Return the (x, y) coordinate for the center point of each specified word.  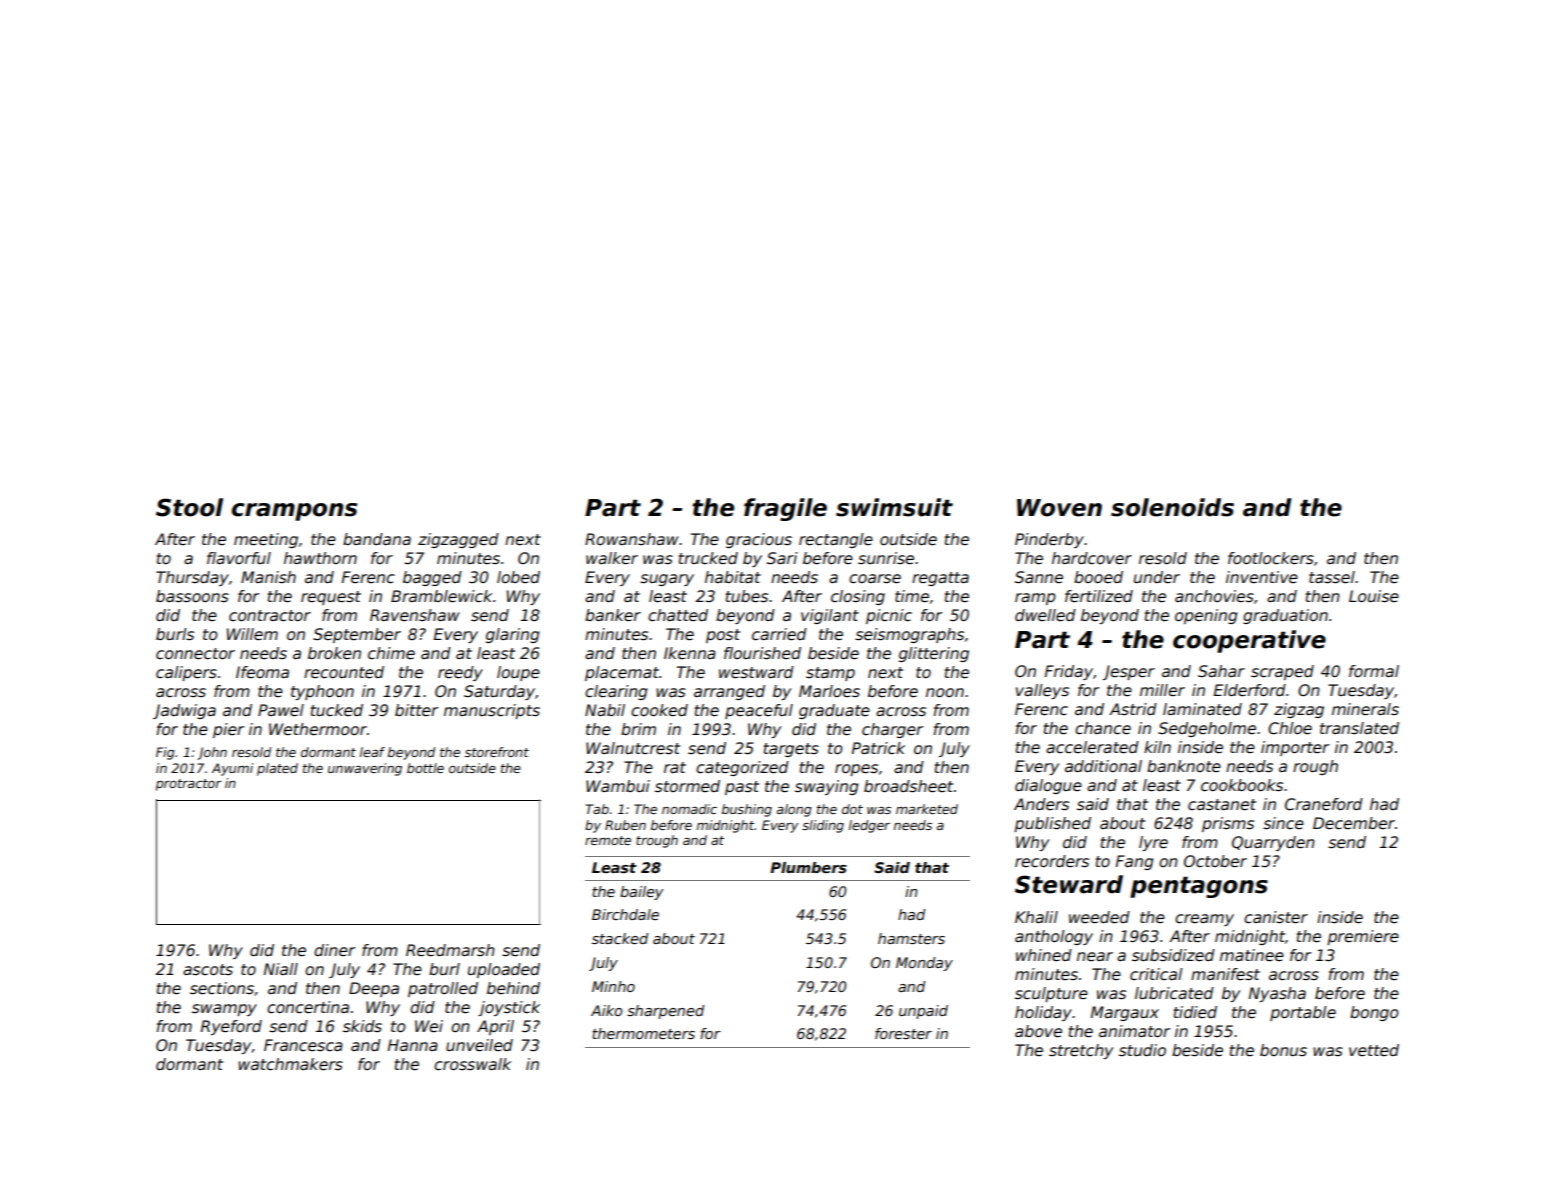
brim (638, 729)
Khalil (1036, 917)
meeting (266, 540)
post (723, 636)
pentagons (1199, 887)
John (212, 753)
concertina (308, 1007)
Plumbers (808, 867)
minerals (1365, 709)
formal (1374, 671)
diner (334, 950)
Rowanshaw (632, 539)
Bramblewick (441, 596)
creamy (1204, 920)
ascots (208, 970)
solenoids (1172, 507)
